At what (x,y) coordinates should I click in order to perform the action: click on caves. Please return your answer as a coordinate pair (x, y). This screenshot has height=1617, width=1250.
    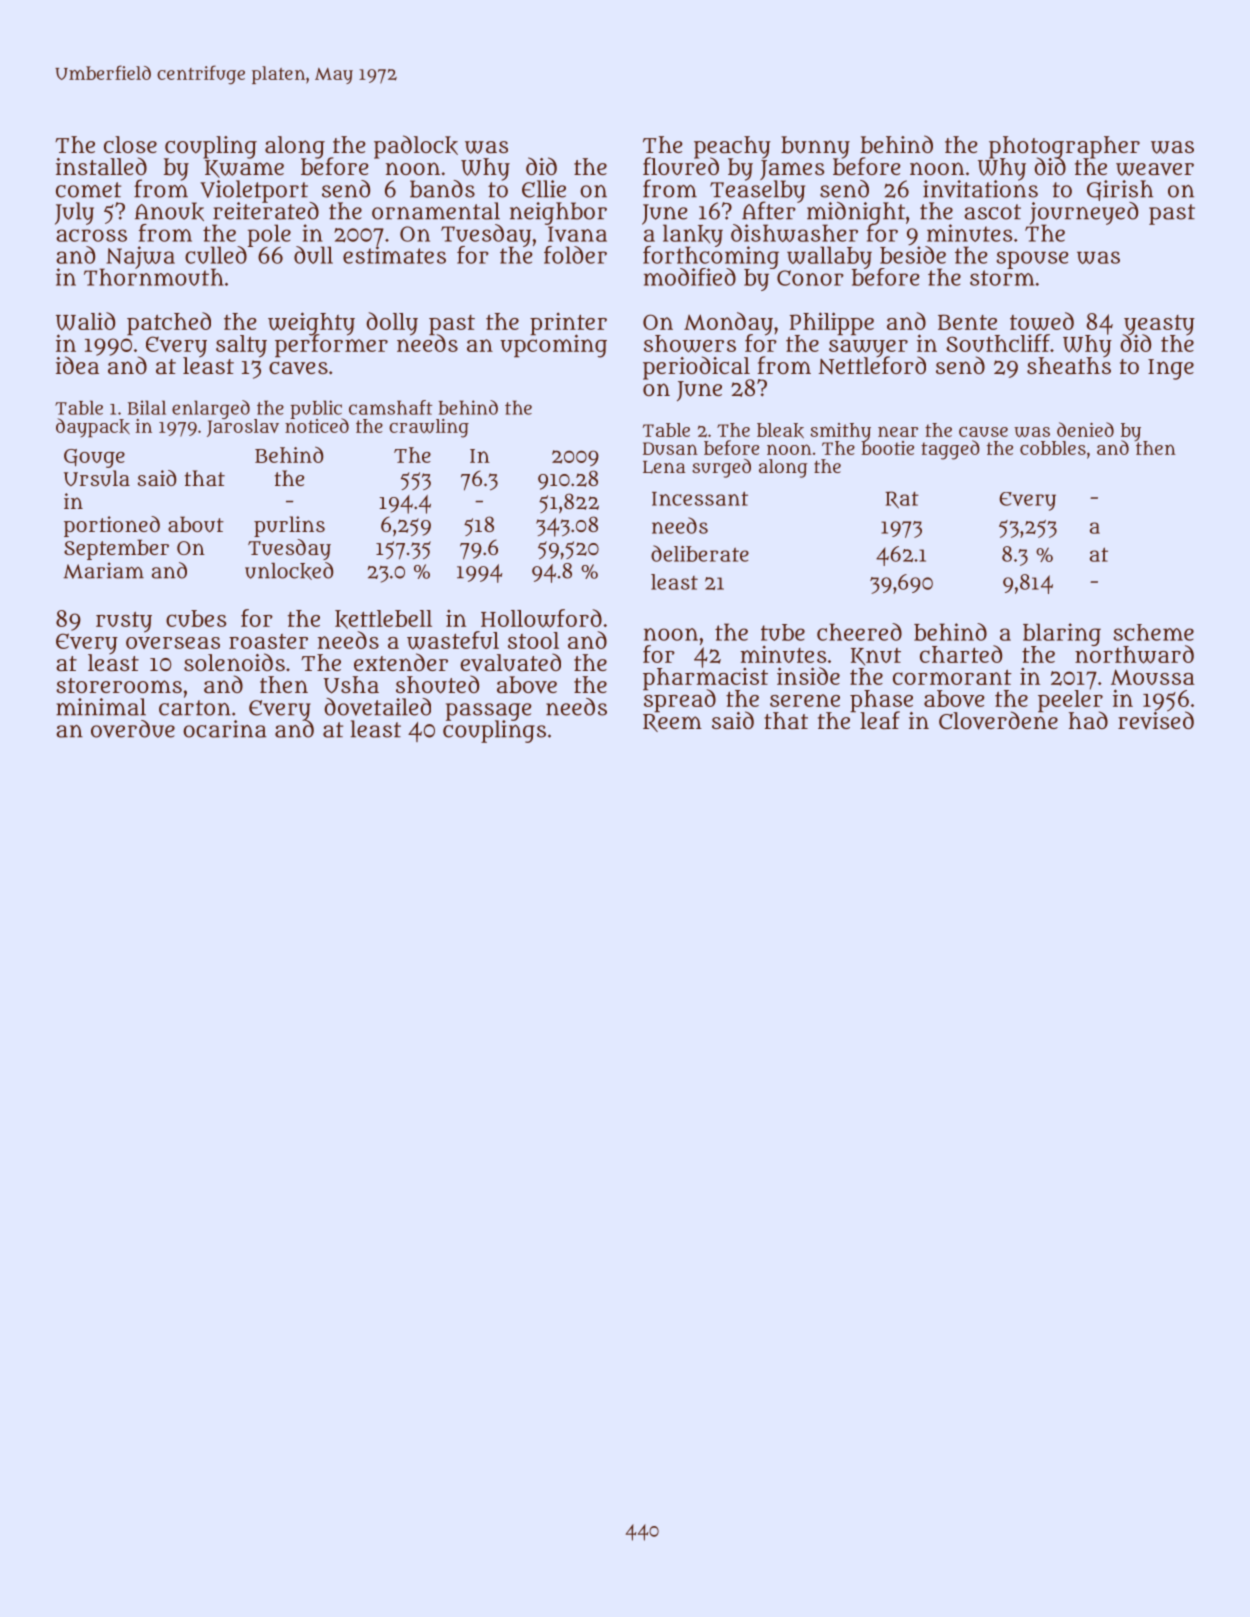
    Looking at the image, I should click on (298, 368).
